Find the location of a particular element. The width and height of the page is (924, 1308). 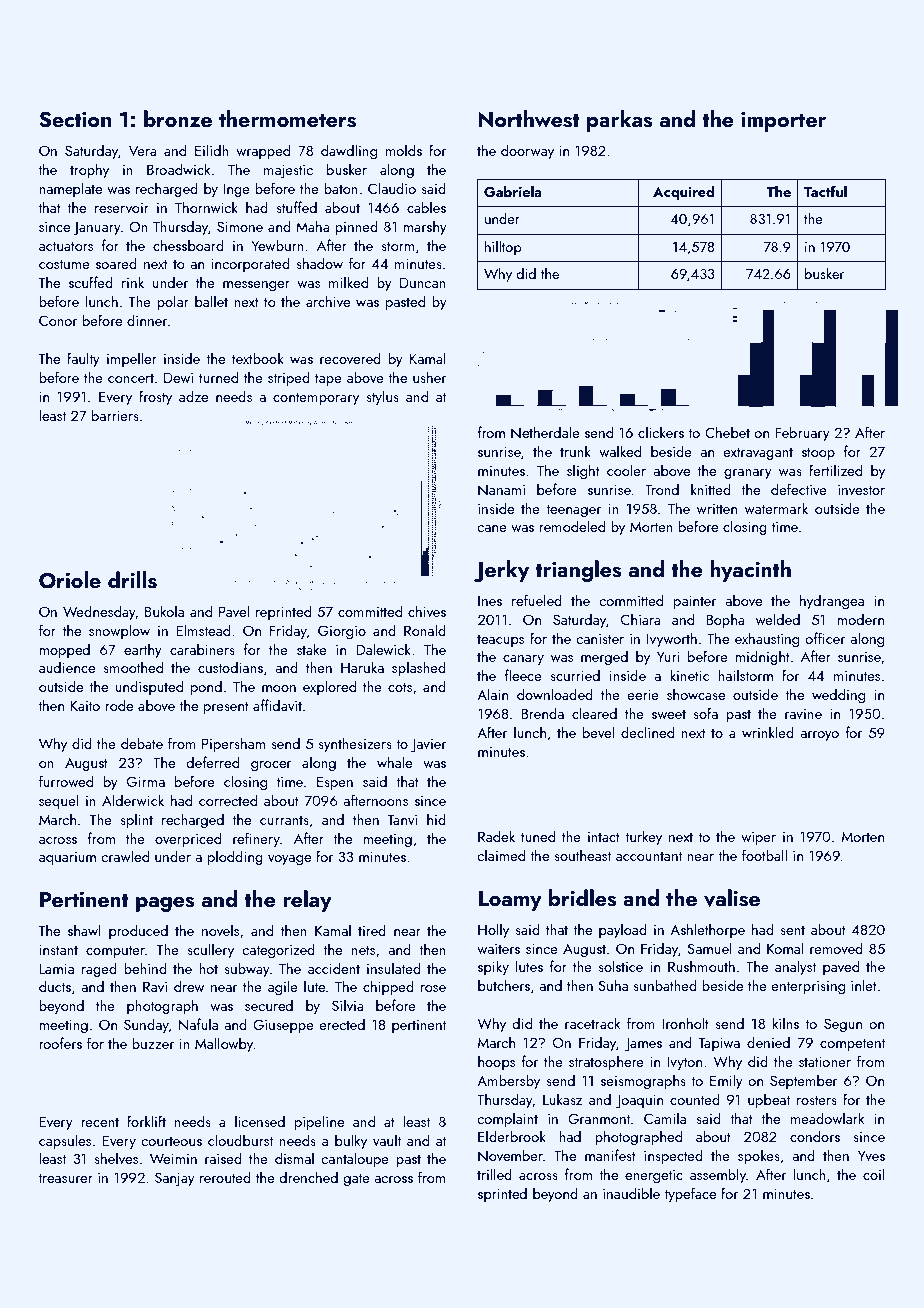

Acquired is located at coordinates (683, 192).
